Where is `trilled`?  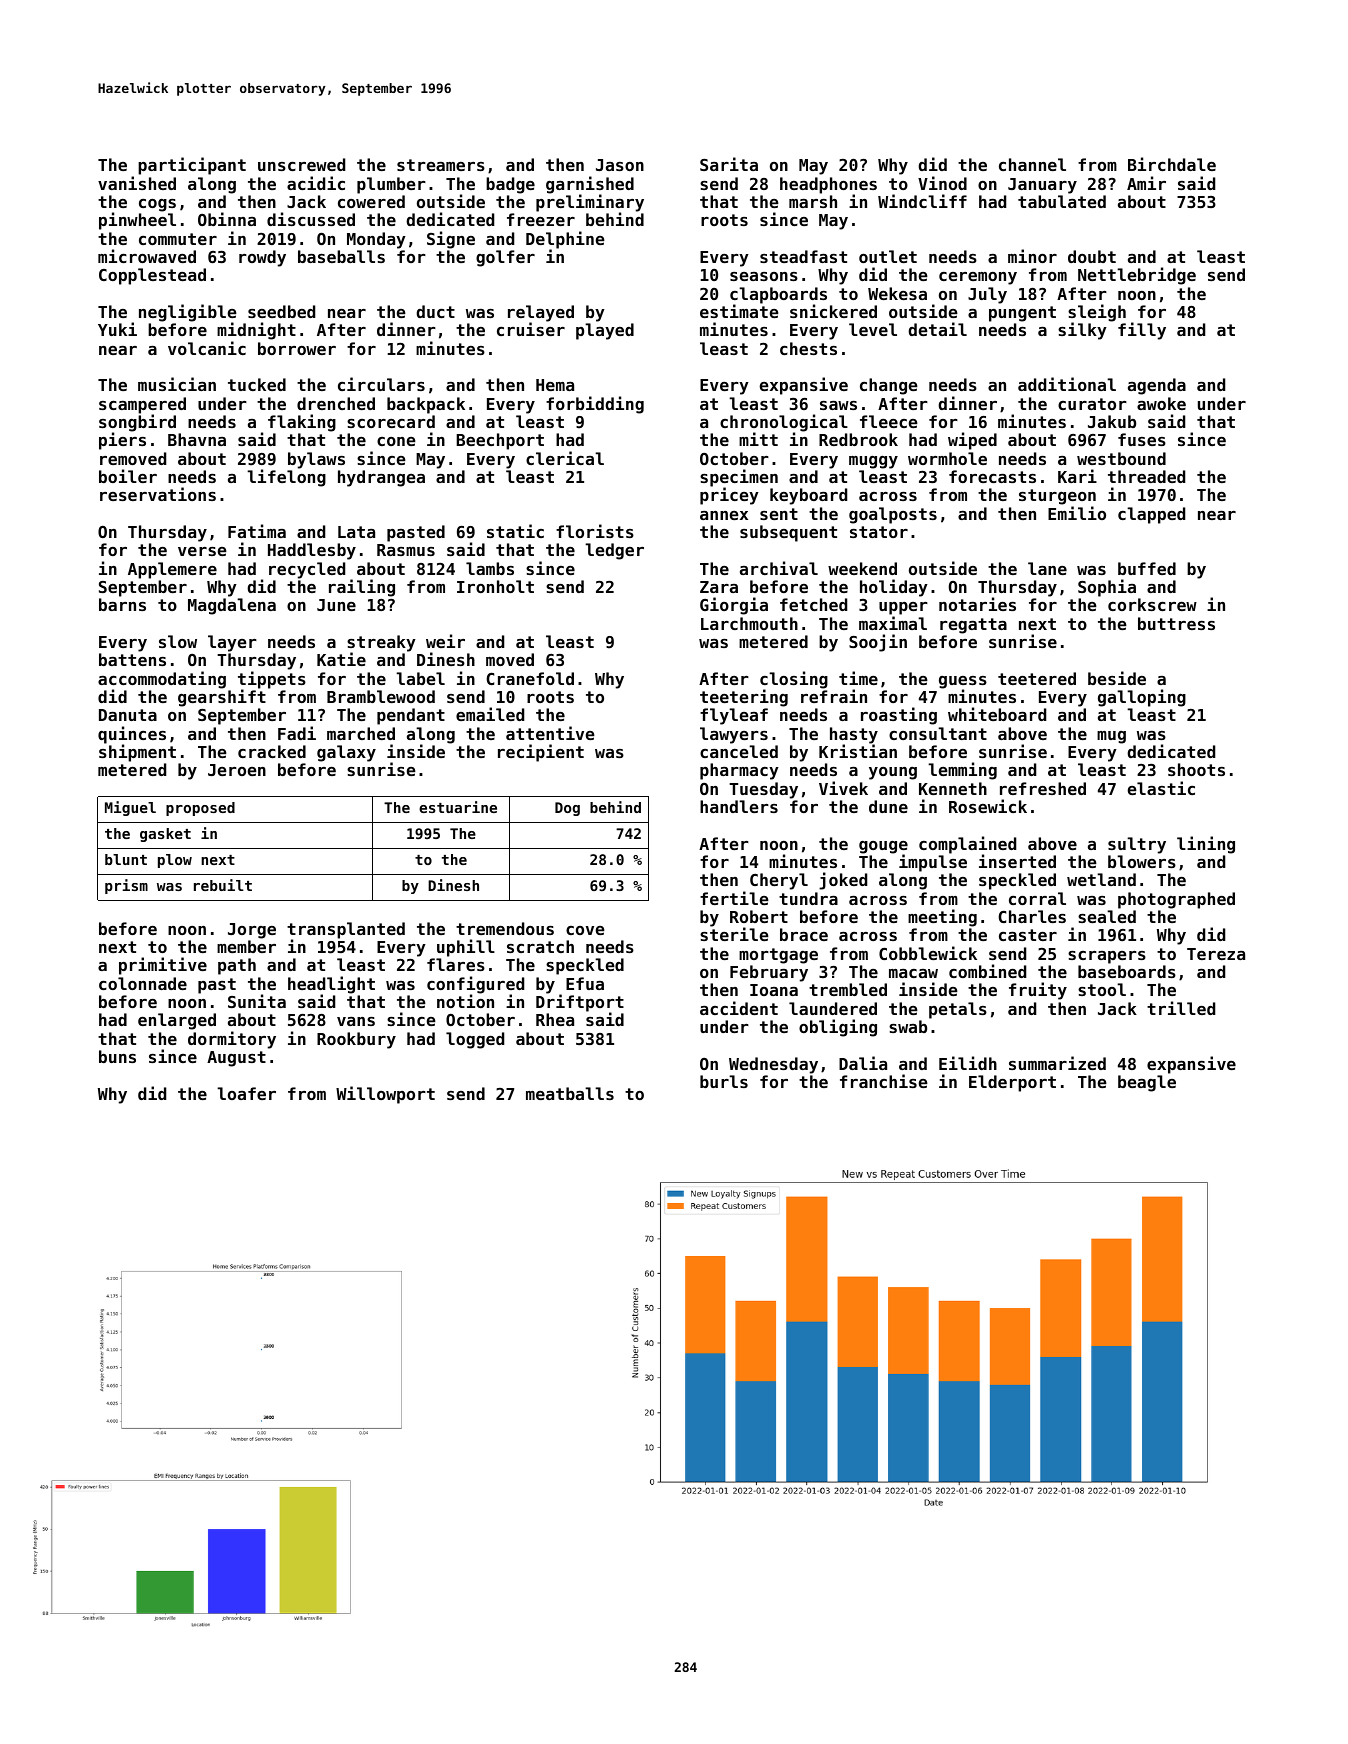
trilled is located at coordinates (1181, 1008).
